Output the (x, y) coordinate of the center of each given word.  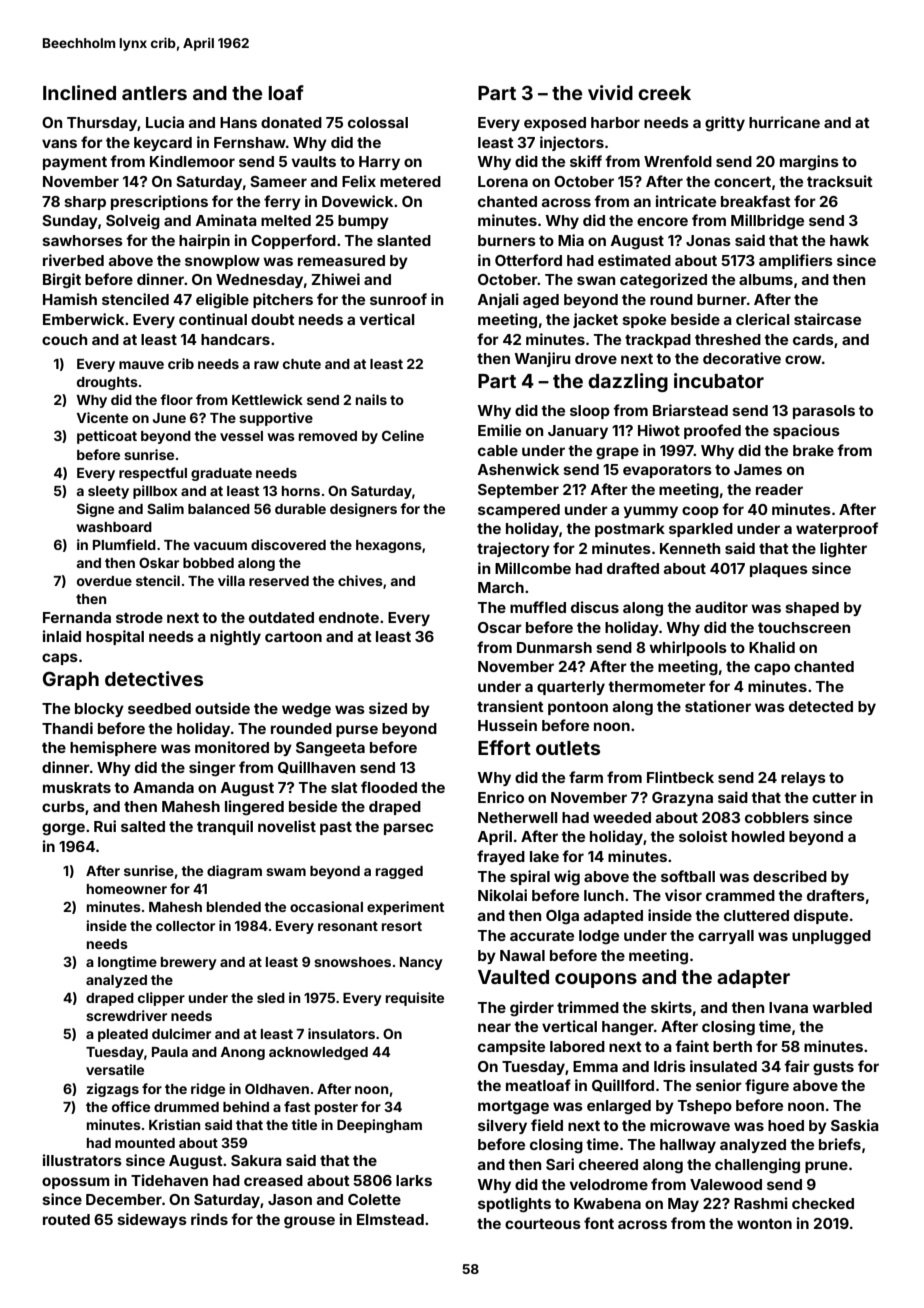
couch (64, 339)
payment (75, 163)
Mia (571, 240)
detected (821, 706)
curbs (63, 806)
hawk (849, 240)
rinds (209, 1219)
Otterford (528, 260)
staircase (827, 319)
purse (357, 731)
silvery (502, 1126)
